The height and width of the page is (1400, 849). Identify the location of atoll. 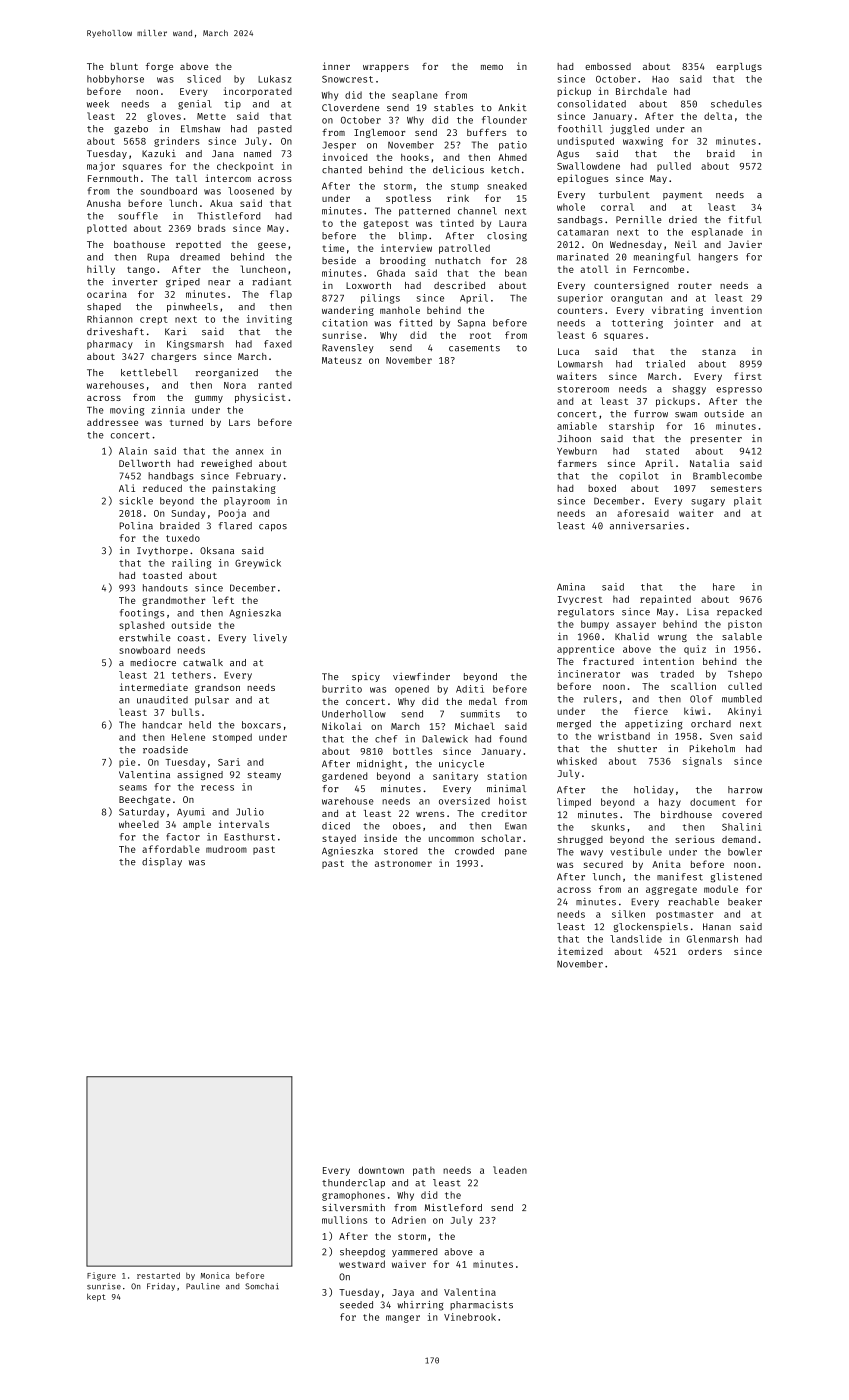
(594, 269).
